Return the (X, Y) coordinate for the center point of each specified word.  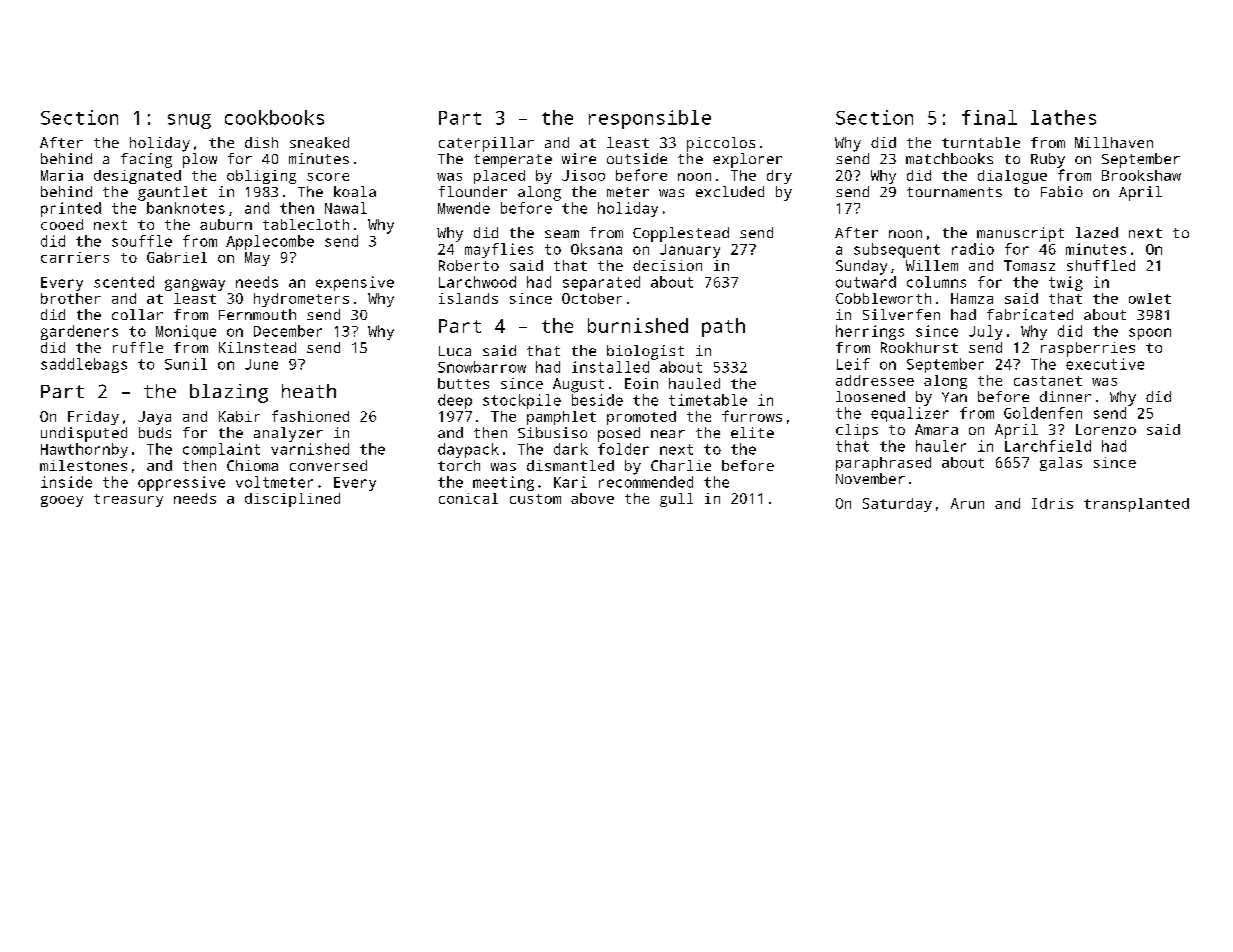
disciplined (292, 500)
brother (71, 298)
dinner (1065, 396)
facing (146, 160)
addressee (875, 380)
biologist (645, 352)
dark (571, 449)
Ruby (1048, 160)
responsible (650, 119)
